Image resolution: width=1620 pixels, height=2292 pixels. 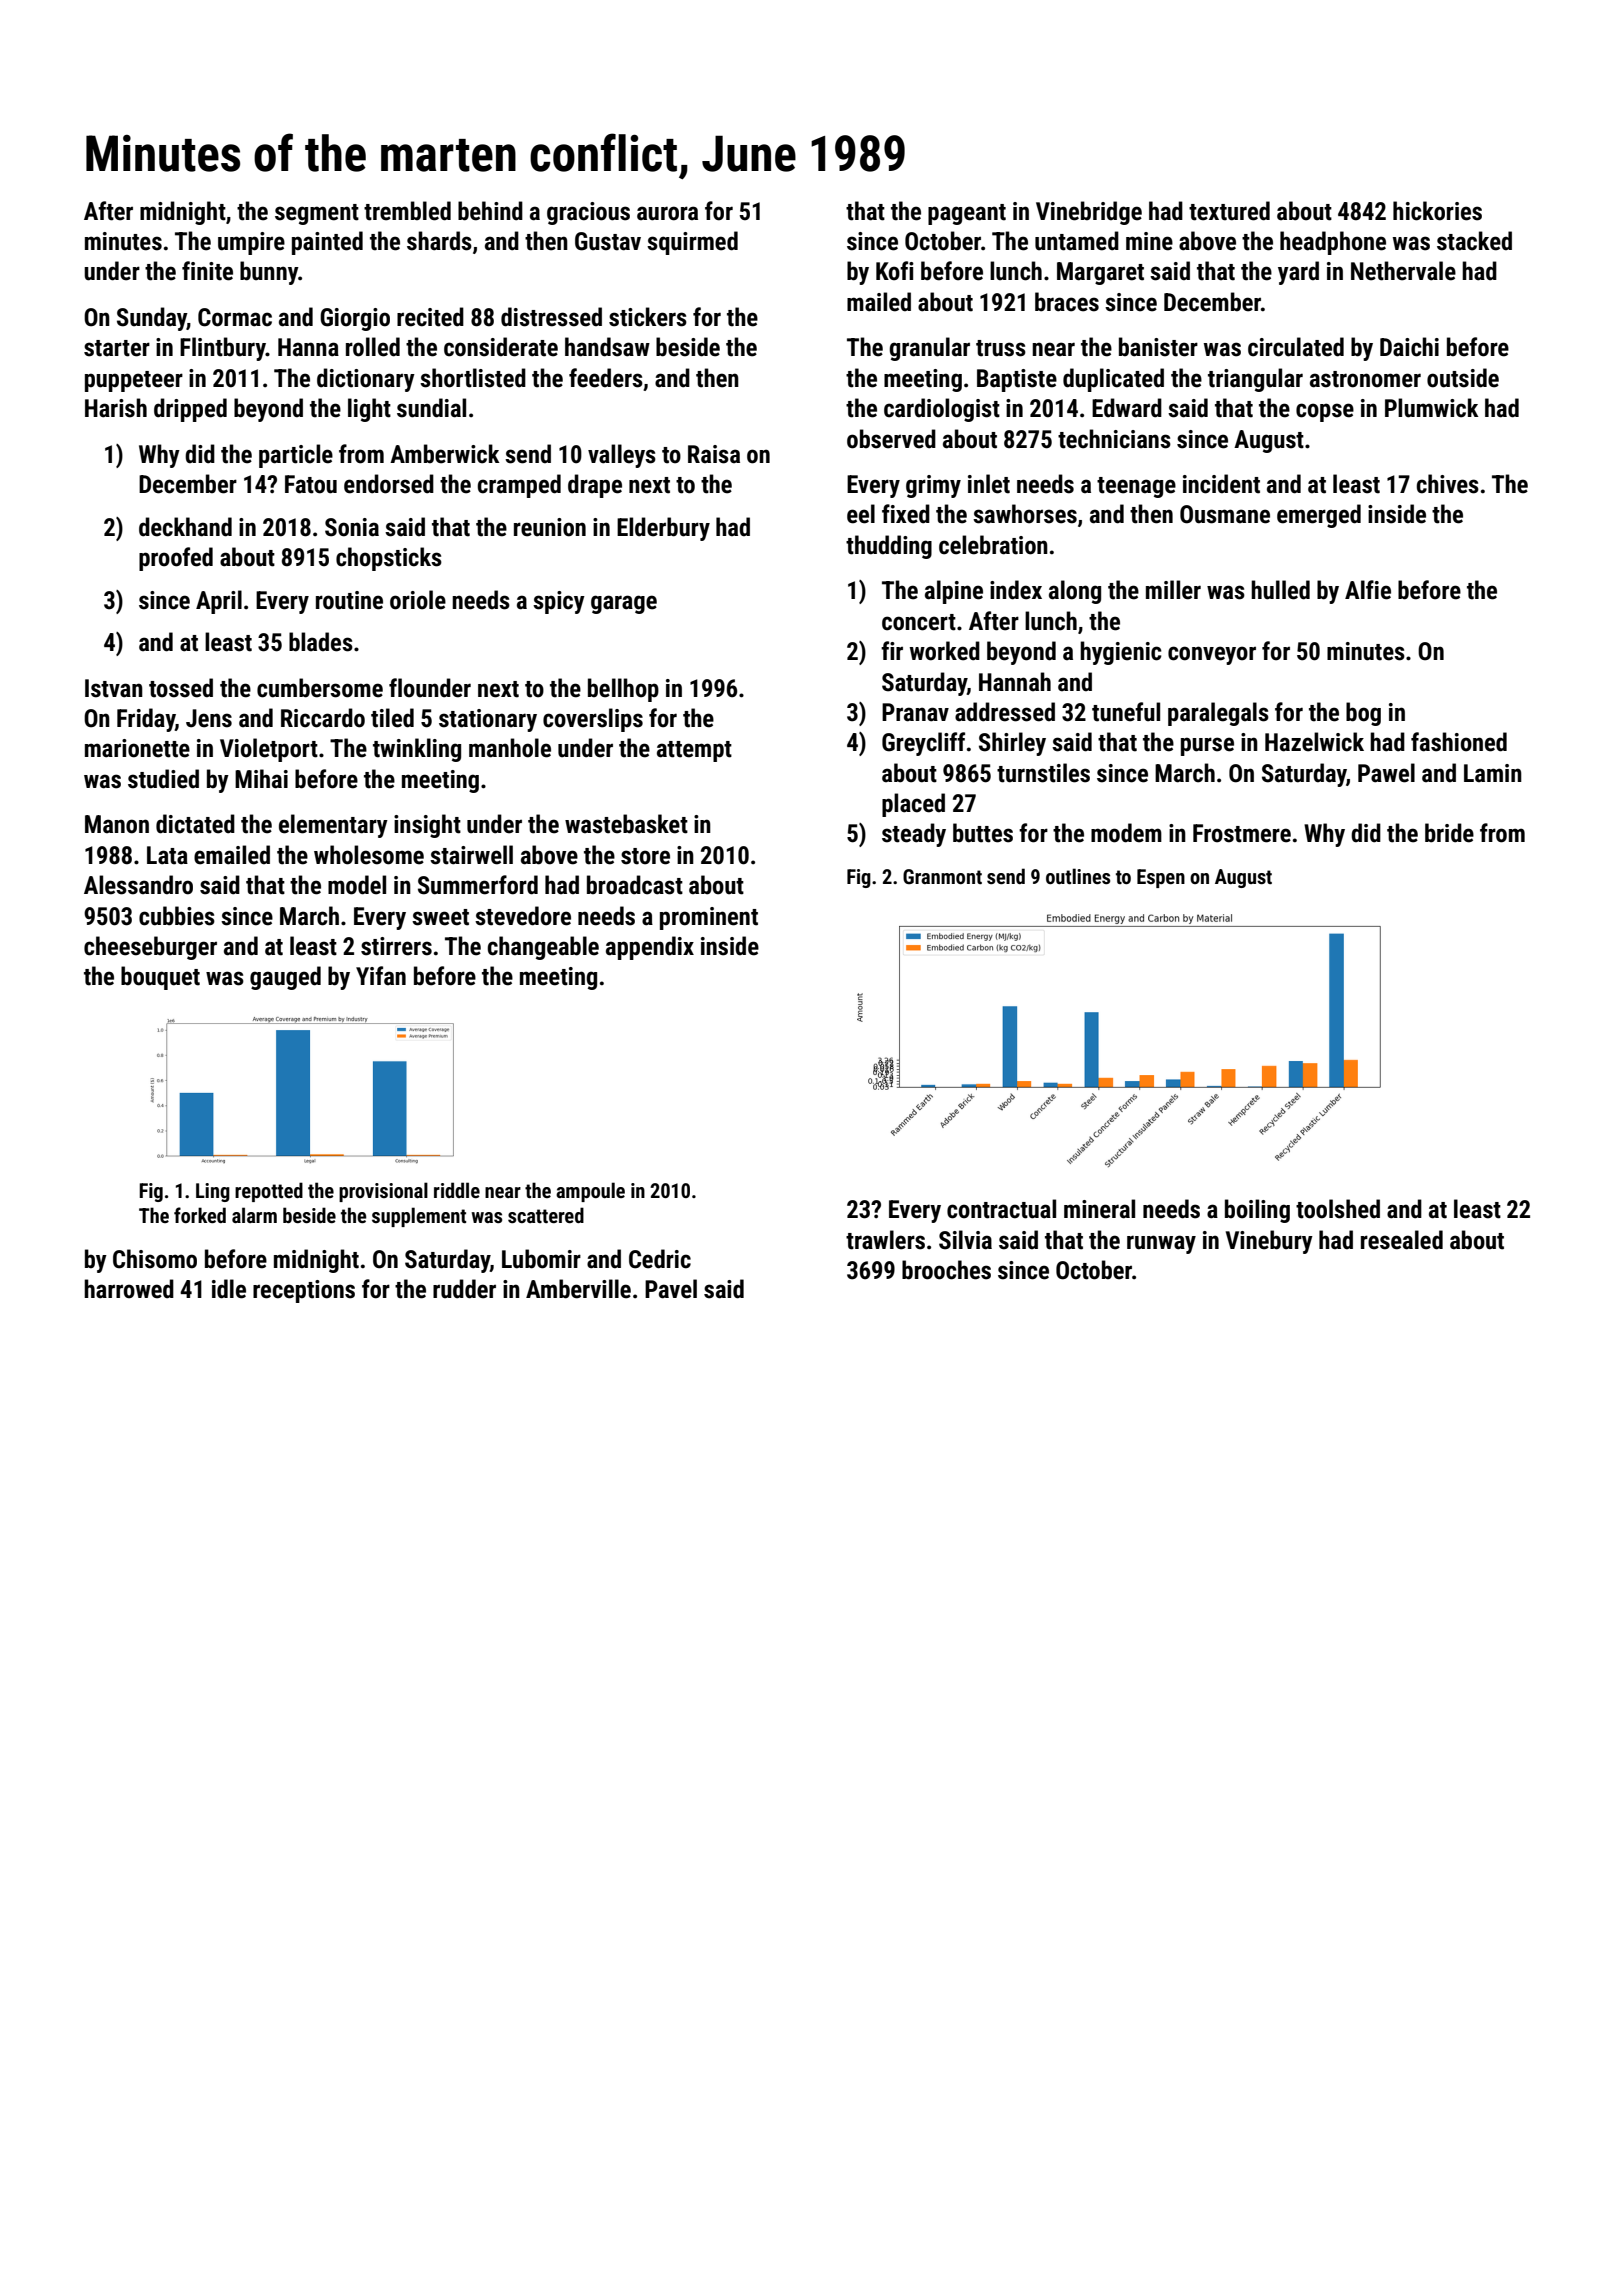 I want to click on thudding, so click(x=889, y=547).
